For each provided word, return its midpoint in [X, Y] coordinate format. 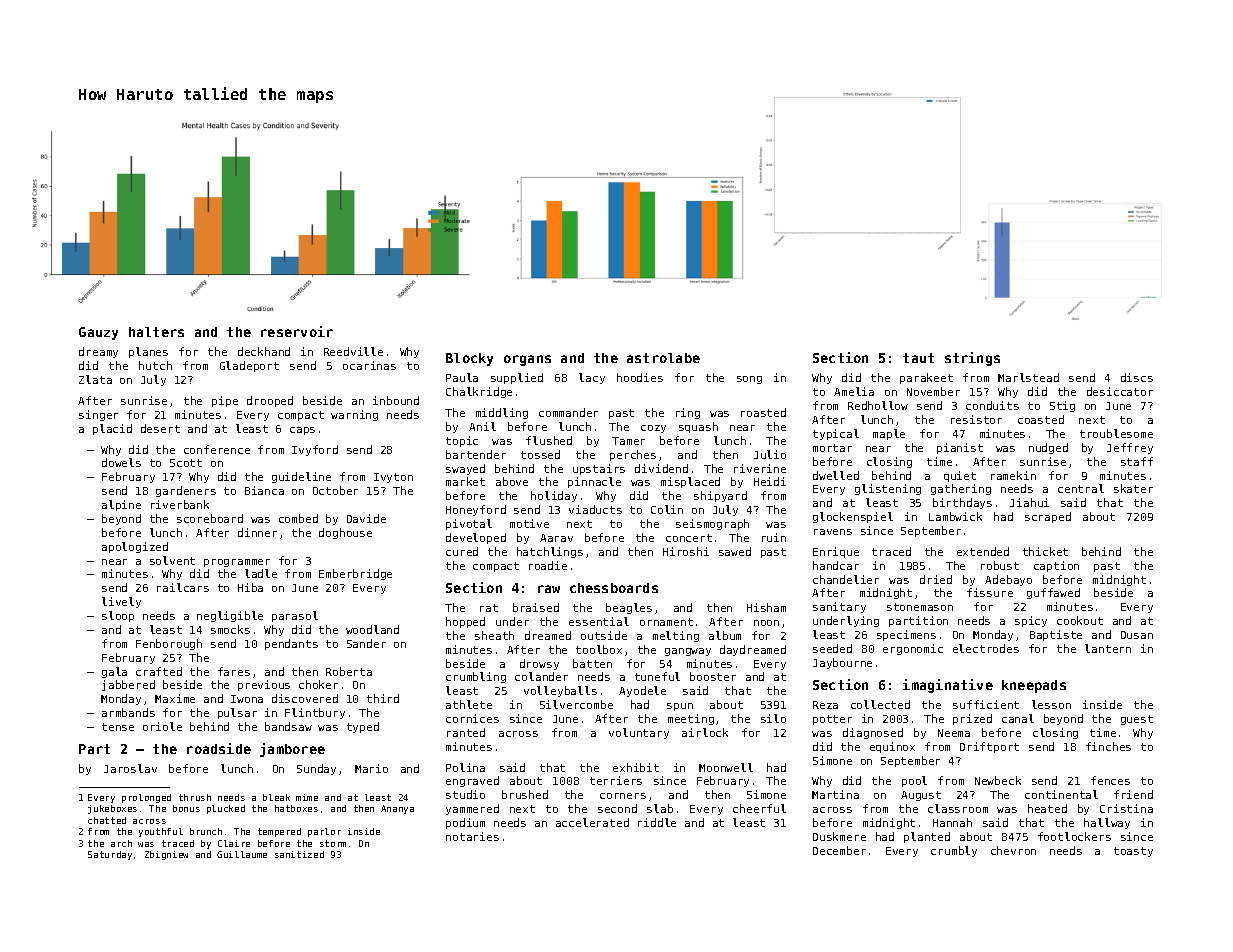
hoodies [640, 377]
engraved [472, 781]
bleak [276, 797]
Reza [825, 705]
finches [1108, 746]
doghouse [345, 533]
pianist [960, 448]
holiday [554, 496]
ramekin [1013, 475]
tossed [540, 454]
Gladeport [249, 366]
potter [832, 720]
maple [889, 434]
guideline [301, 477]
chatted [107, 820]
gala [114, 672]
